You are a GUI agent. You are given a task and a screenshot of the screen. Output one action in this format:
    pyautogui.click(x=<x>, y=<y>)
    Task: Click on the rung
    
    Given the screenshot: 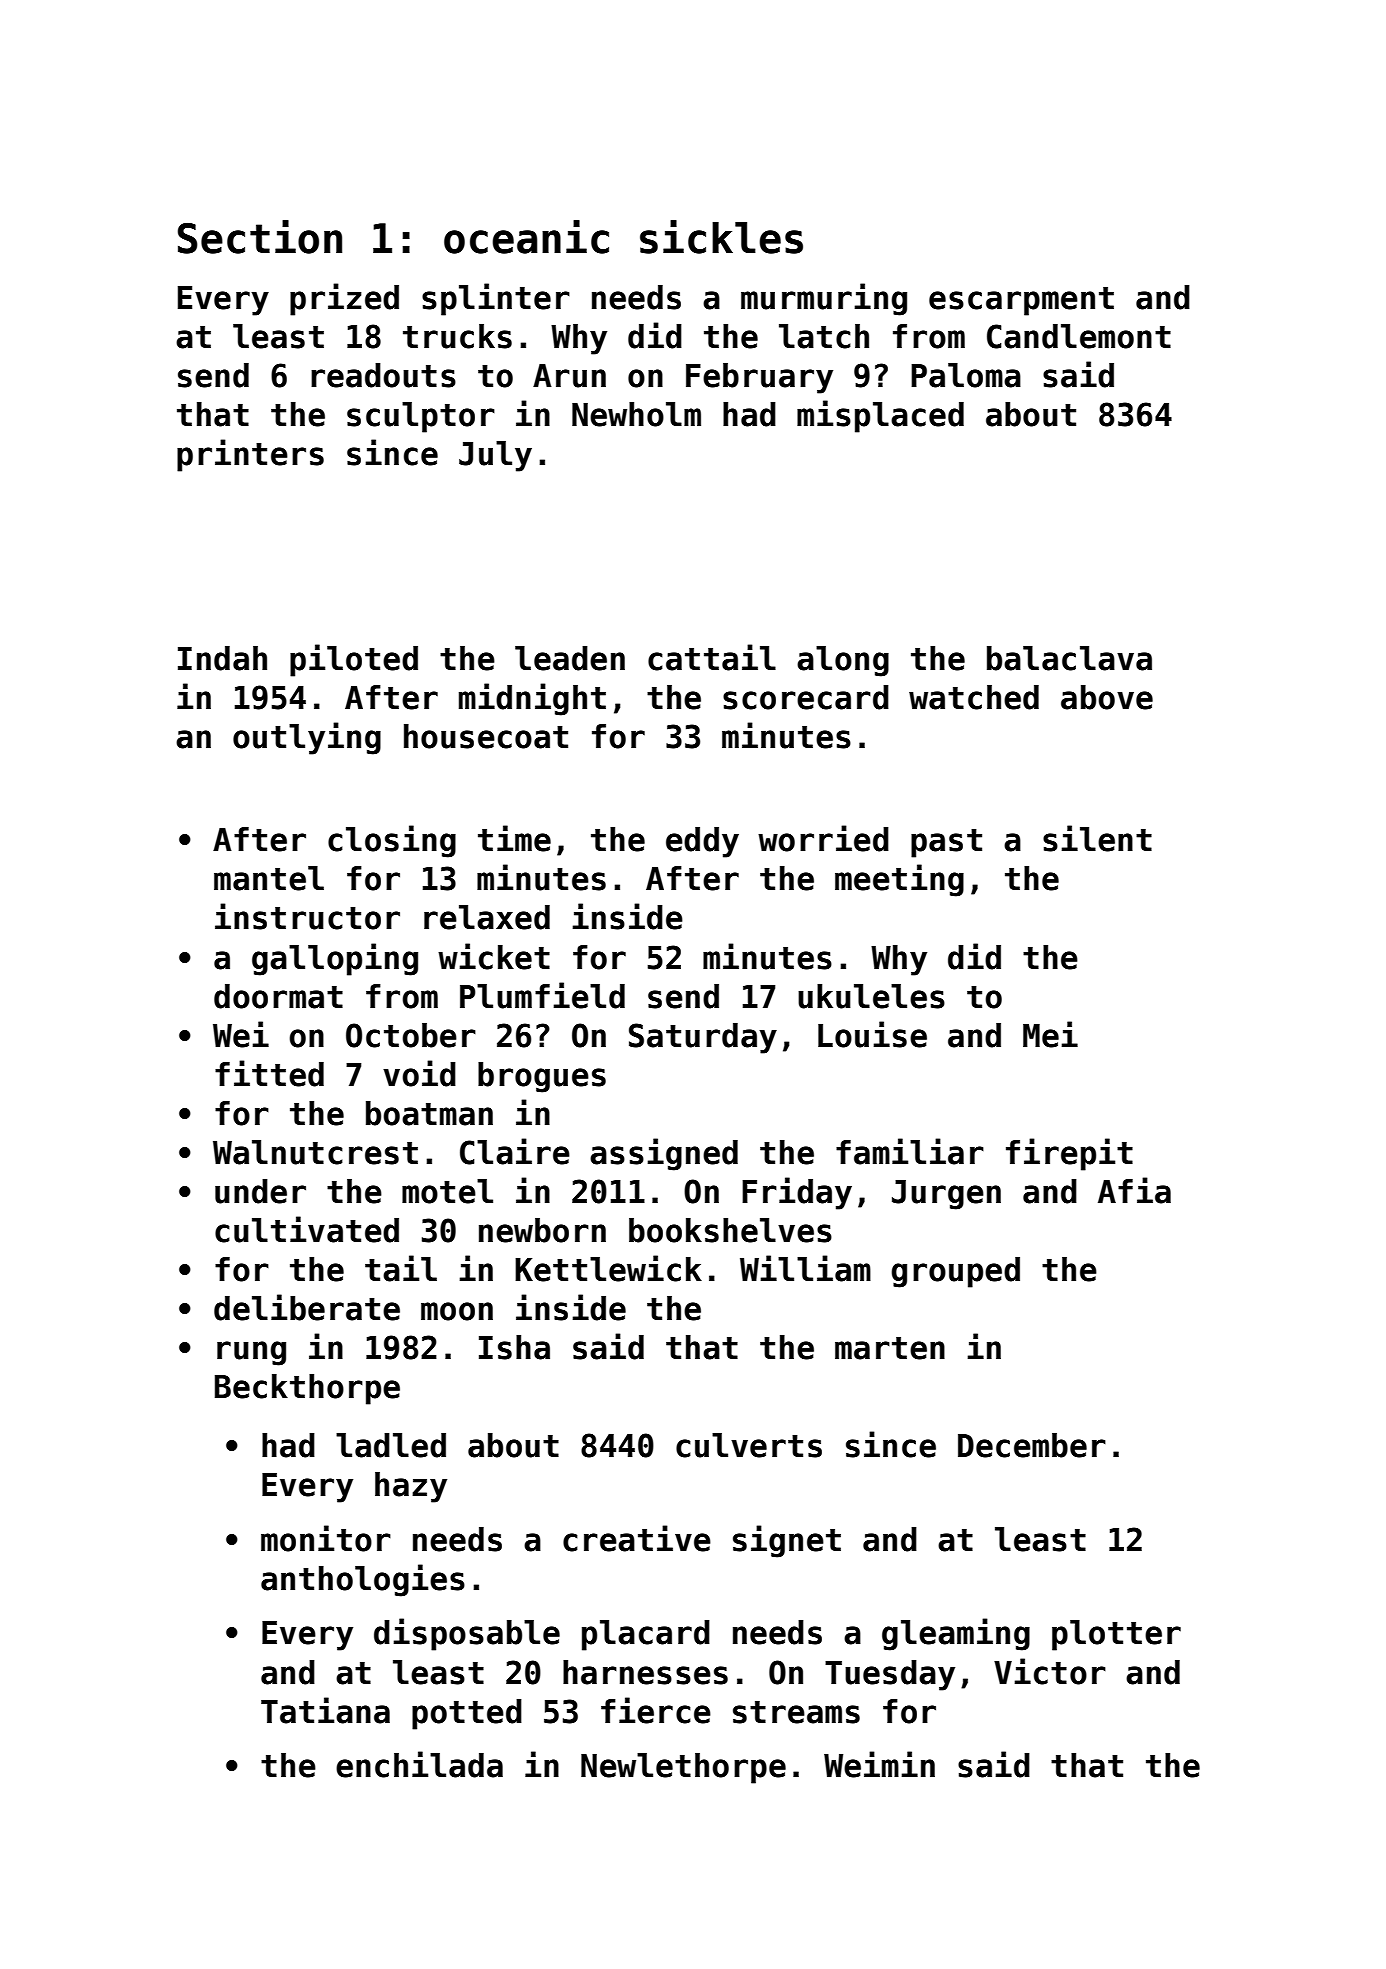 What is the action you would take?
    pyautogui.click(x=251, y=1353)
